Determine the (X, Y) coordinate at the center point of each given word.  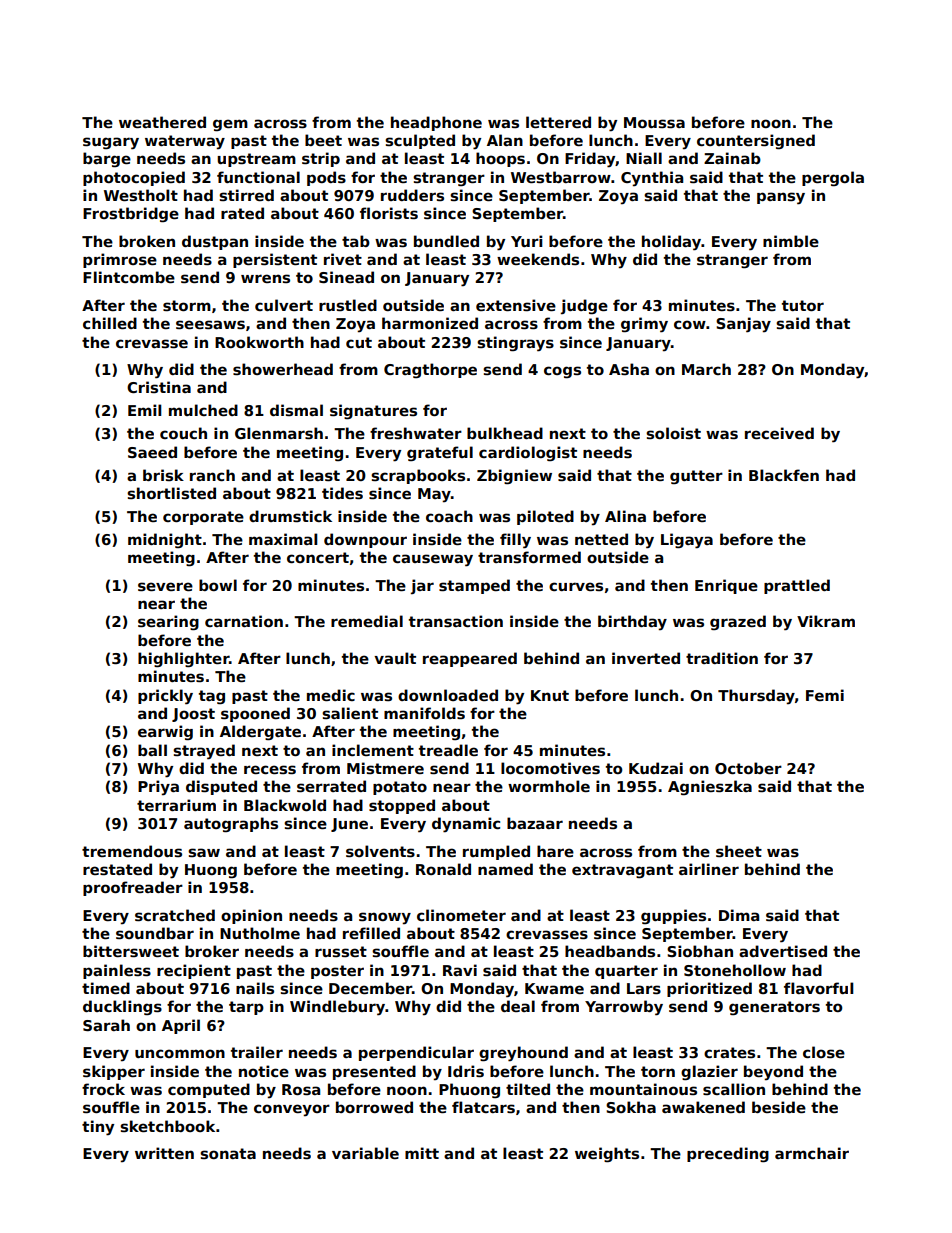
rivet (343, 259)
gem (230, 125)
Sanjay (743, 325)
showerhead (283, 369)
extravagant (622, 871)
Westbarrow (561, 177)
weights (607, 1155)
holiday (671, 243)
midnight (165, 540)
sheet (739, 851)
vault (395, 658)
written (164, 1153)
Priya (158, 788)
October (748, 768)
